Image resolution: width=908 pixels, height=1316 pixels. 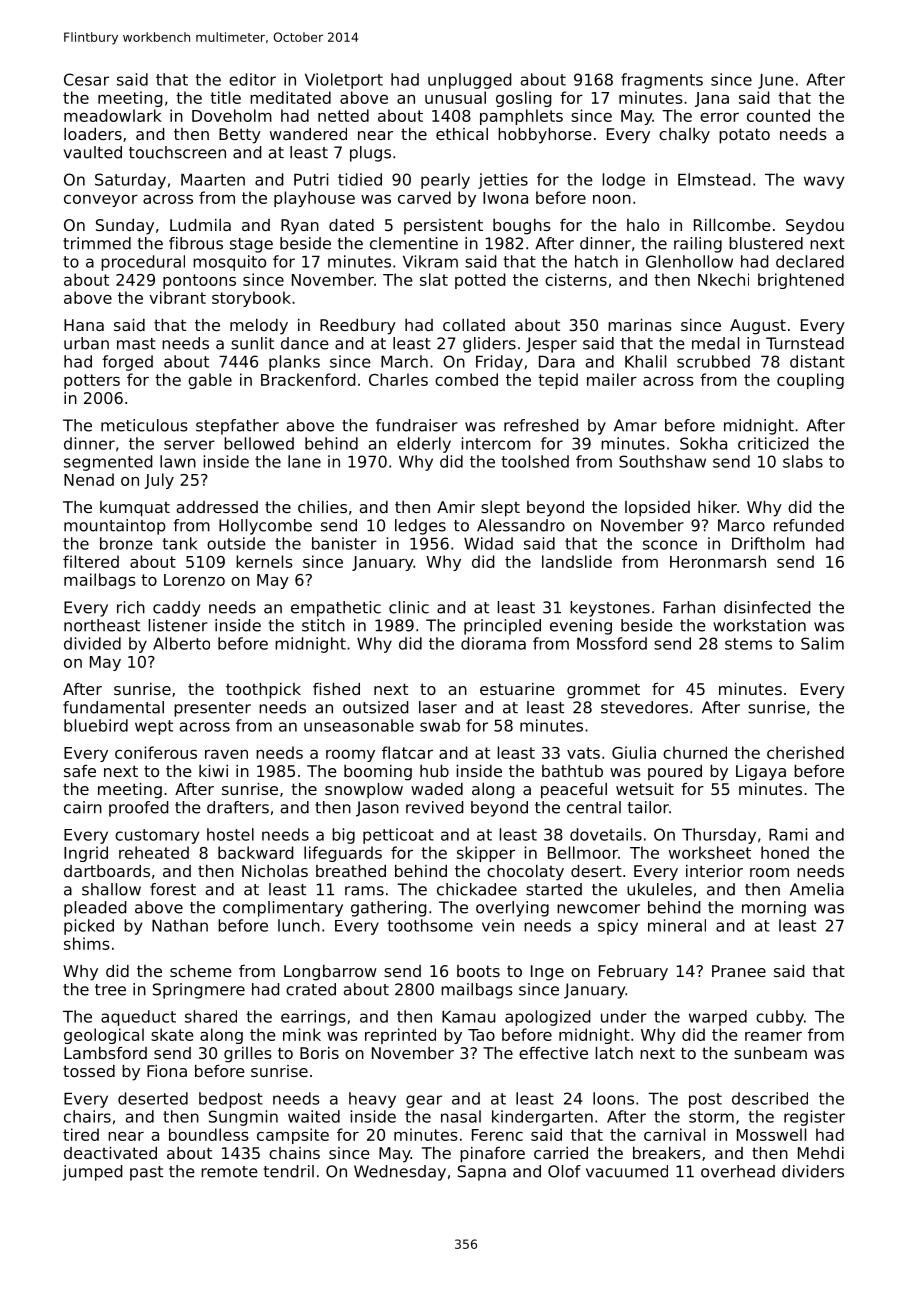 What do you see at coordinates (289, 1171) in the page?
I see `tendril` at bounding box center [289, 1171].
